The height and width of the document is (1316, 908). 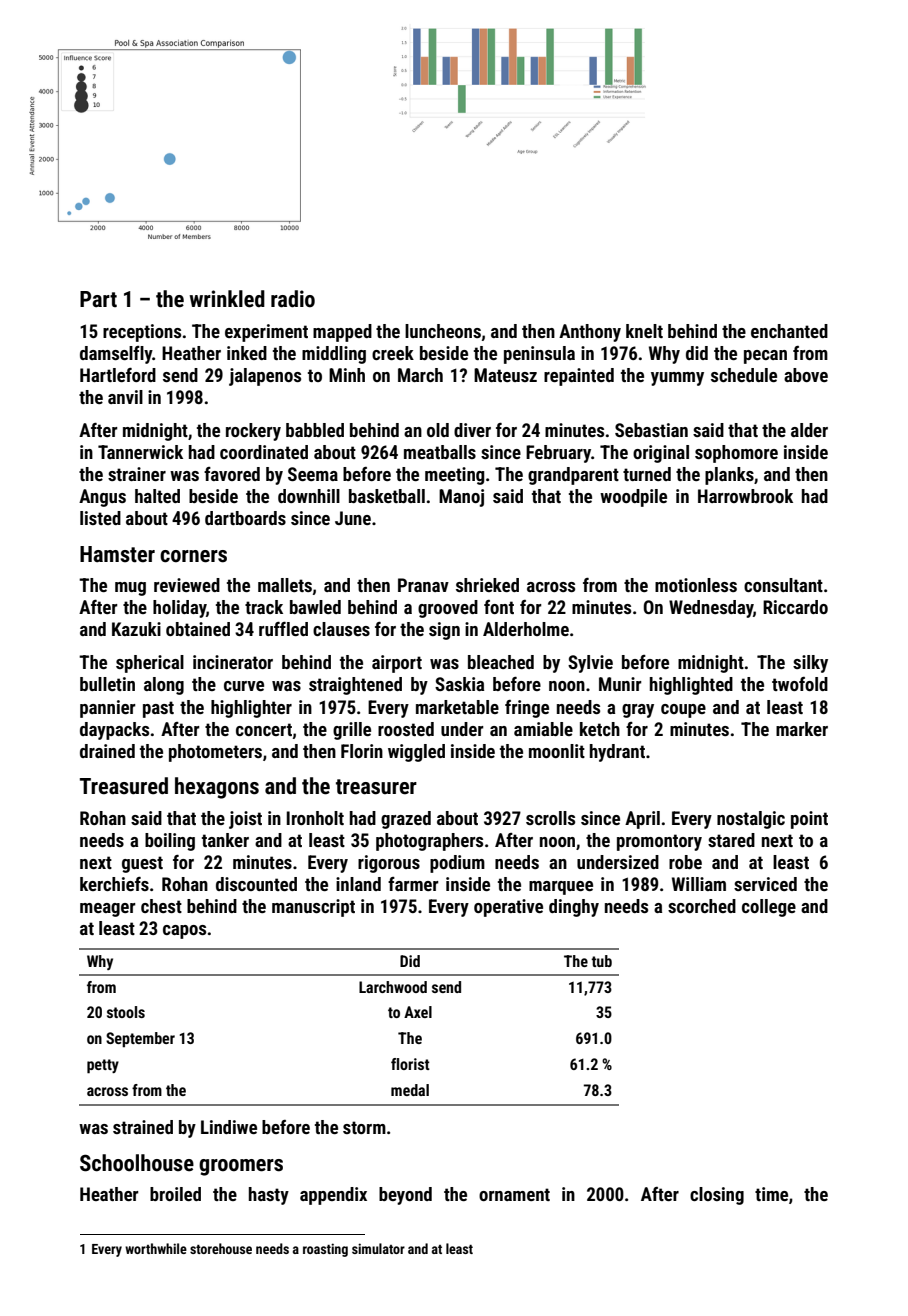 What do you see at coordinates (745, 496) in the document?
I see `Harrowbrook` at bounding box center [745, 496].
